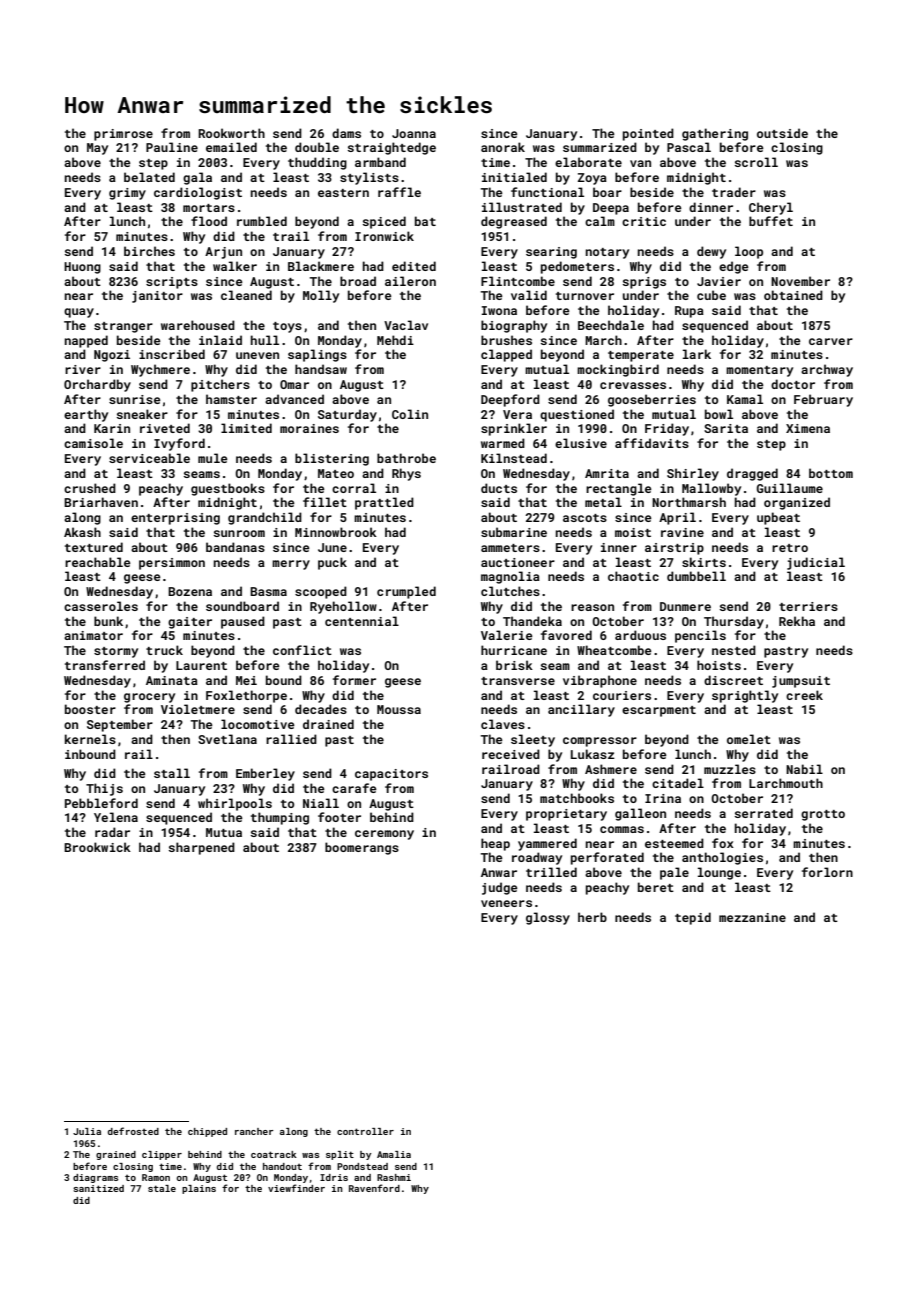 The height and width of the document is (1308, 924). Describe the element at coordinates (162, 1188) in the document. I see `stale` at that location.
